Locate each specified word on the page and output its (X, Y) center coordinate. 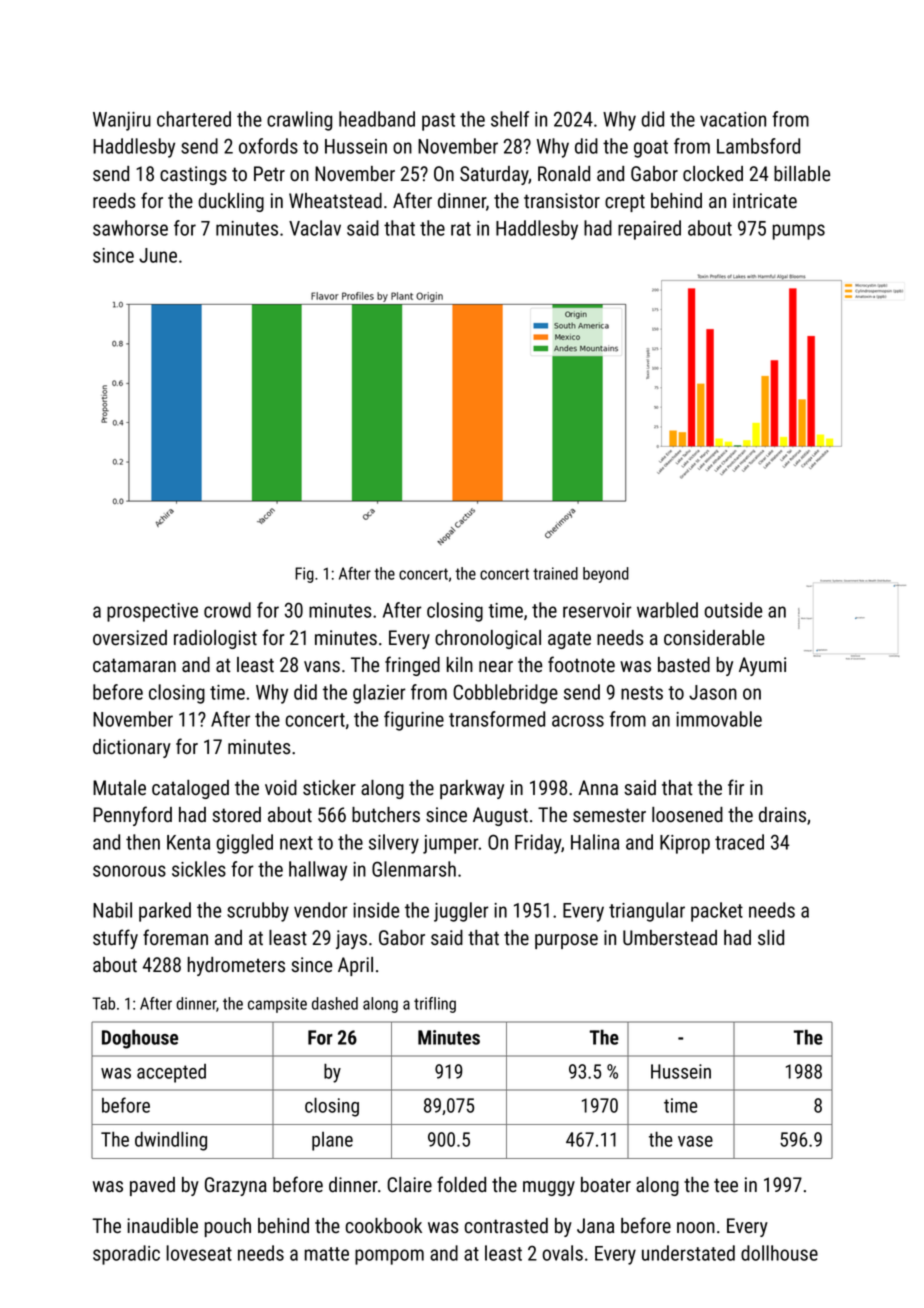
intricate (765, 201)
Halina (595, 842)
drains (782, 815)
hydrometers (236, 966)
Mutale (119, 788)
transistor (562, 201)
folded (461, 1184)
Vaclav (315, 228)
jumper (451, 844)
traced (739, 842)
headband (377, 119)
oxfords (268, 146)
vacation (733, 119)
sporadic (126, 1255)
